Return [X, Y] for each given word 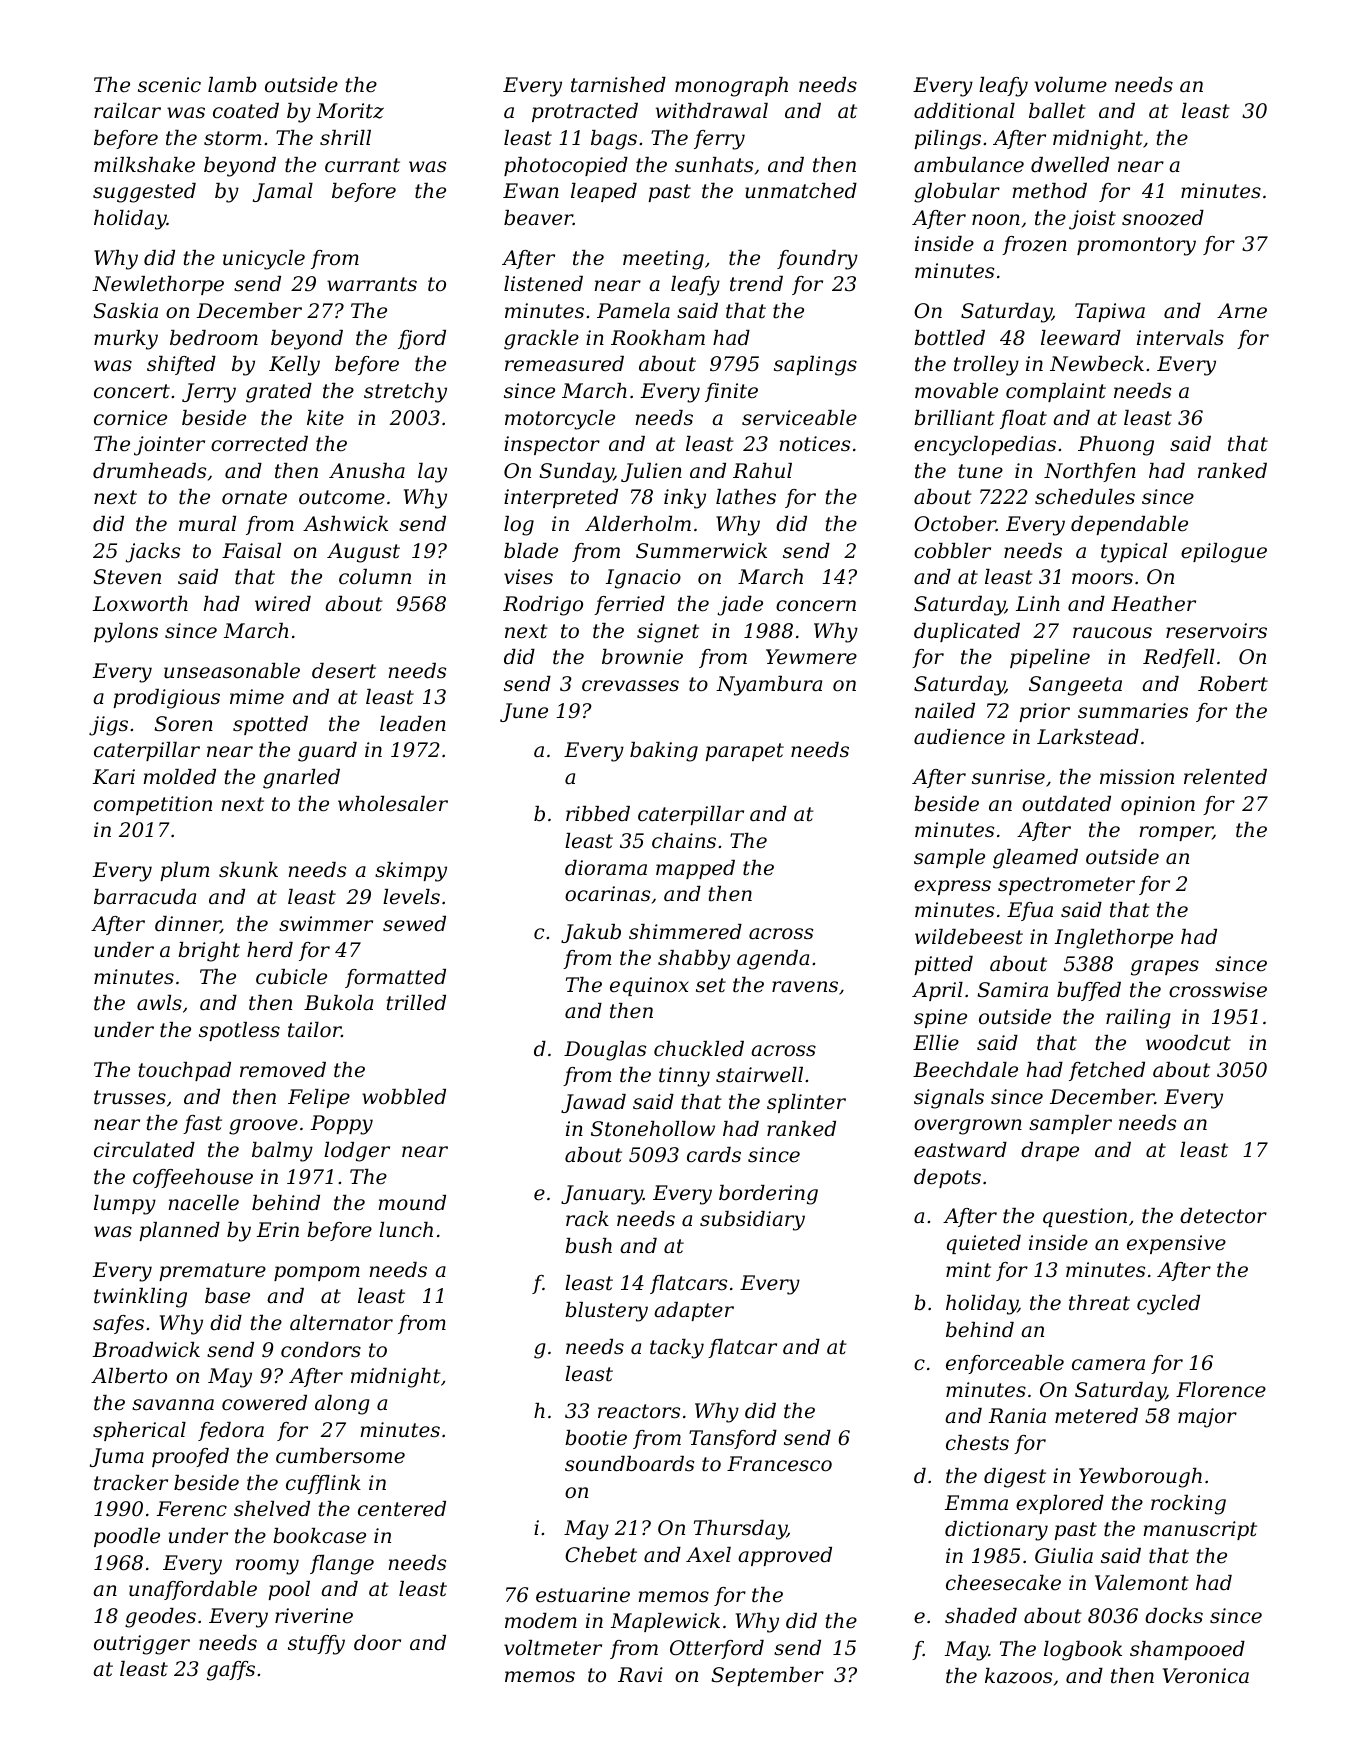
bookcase [319, 1536]
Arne [1242, 311]
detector [1223, 1216]
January [602, 1195]
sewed [414, 924]
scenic [169, 85]
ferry [719, 140]
